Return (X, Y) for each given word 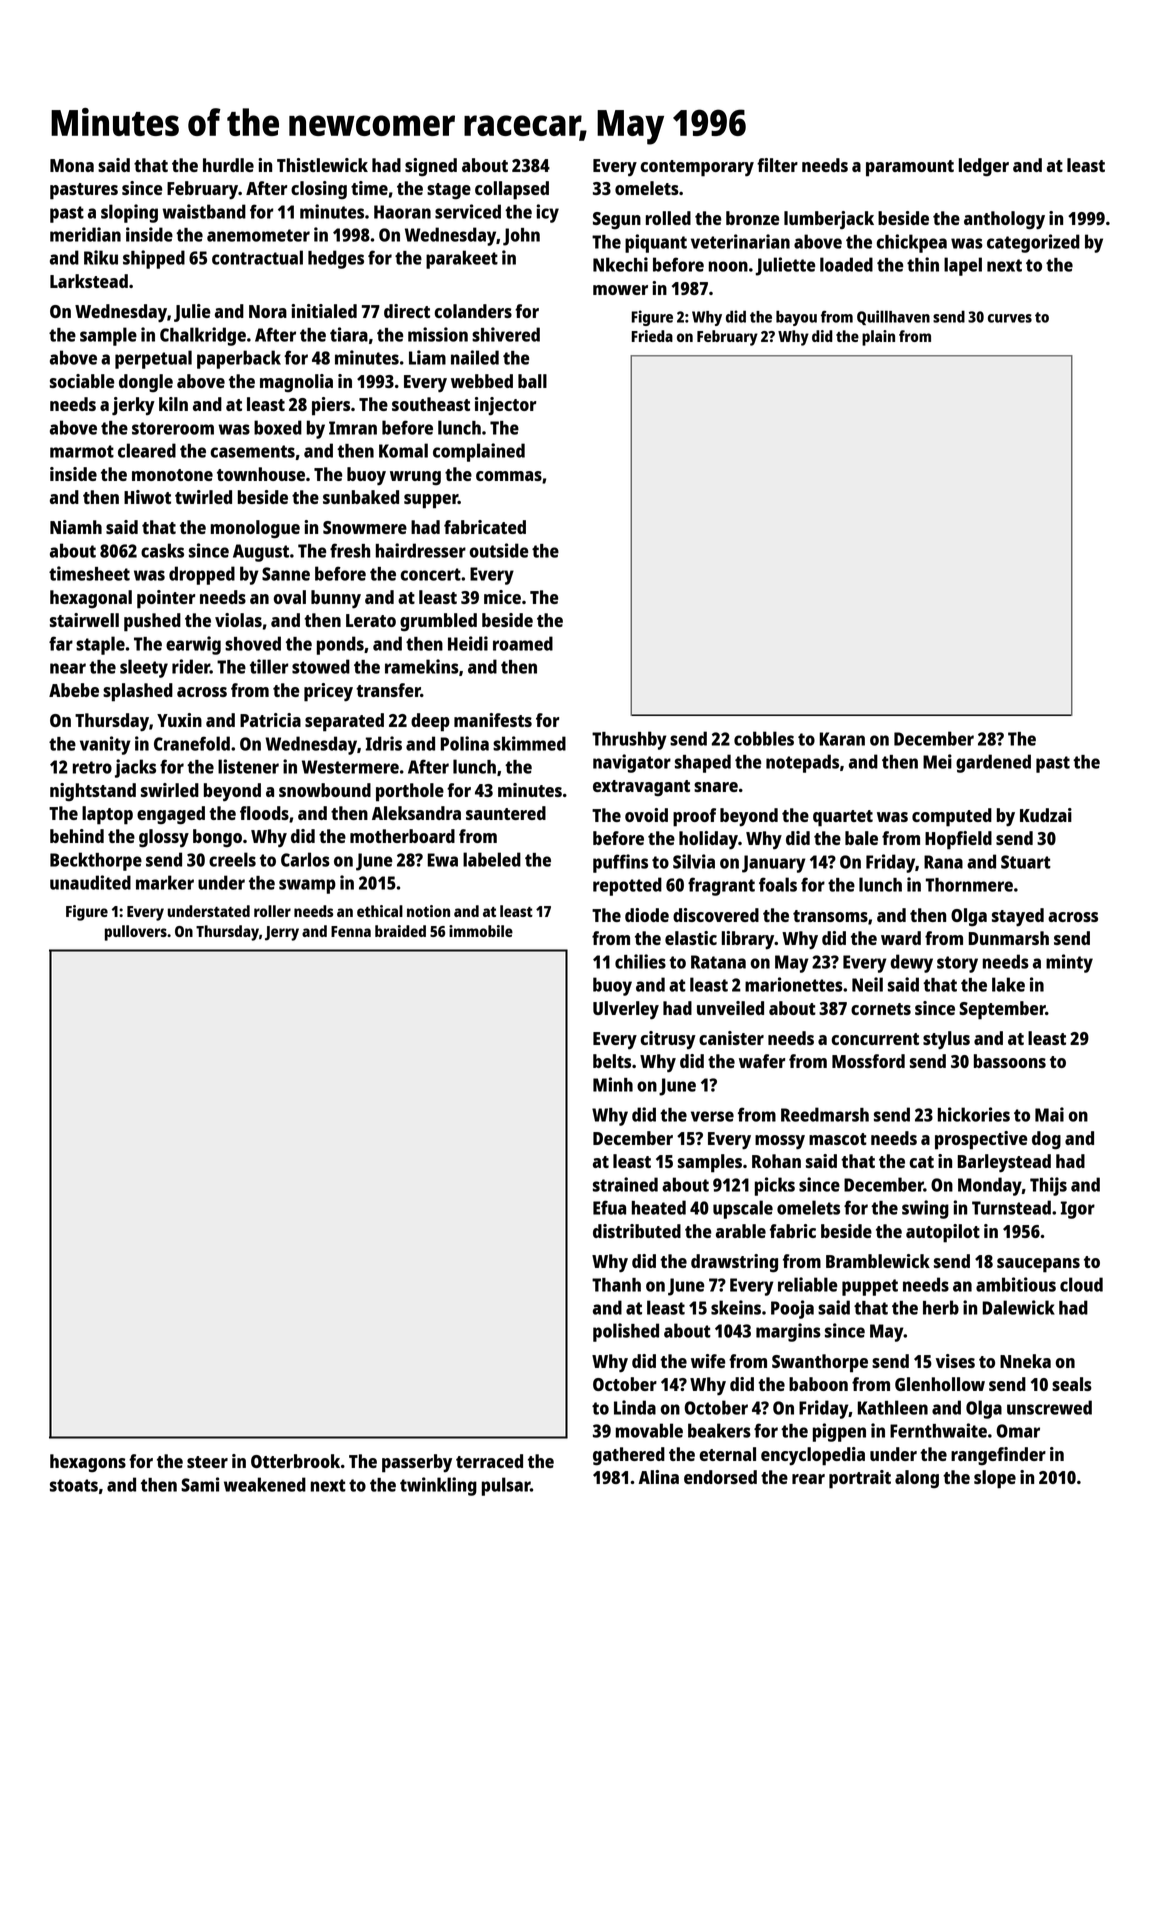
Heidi (468, 643)
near (68, 668)
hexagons (88, 1463)
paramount (910, 168)
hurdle (228, 165)
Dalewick (1018, 1307)
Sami (200, 1484)
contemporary (697, 168)
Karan (842, 739)
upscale (743, 1209)
